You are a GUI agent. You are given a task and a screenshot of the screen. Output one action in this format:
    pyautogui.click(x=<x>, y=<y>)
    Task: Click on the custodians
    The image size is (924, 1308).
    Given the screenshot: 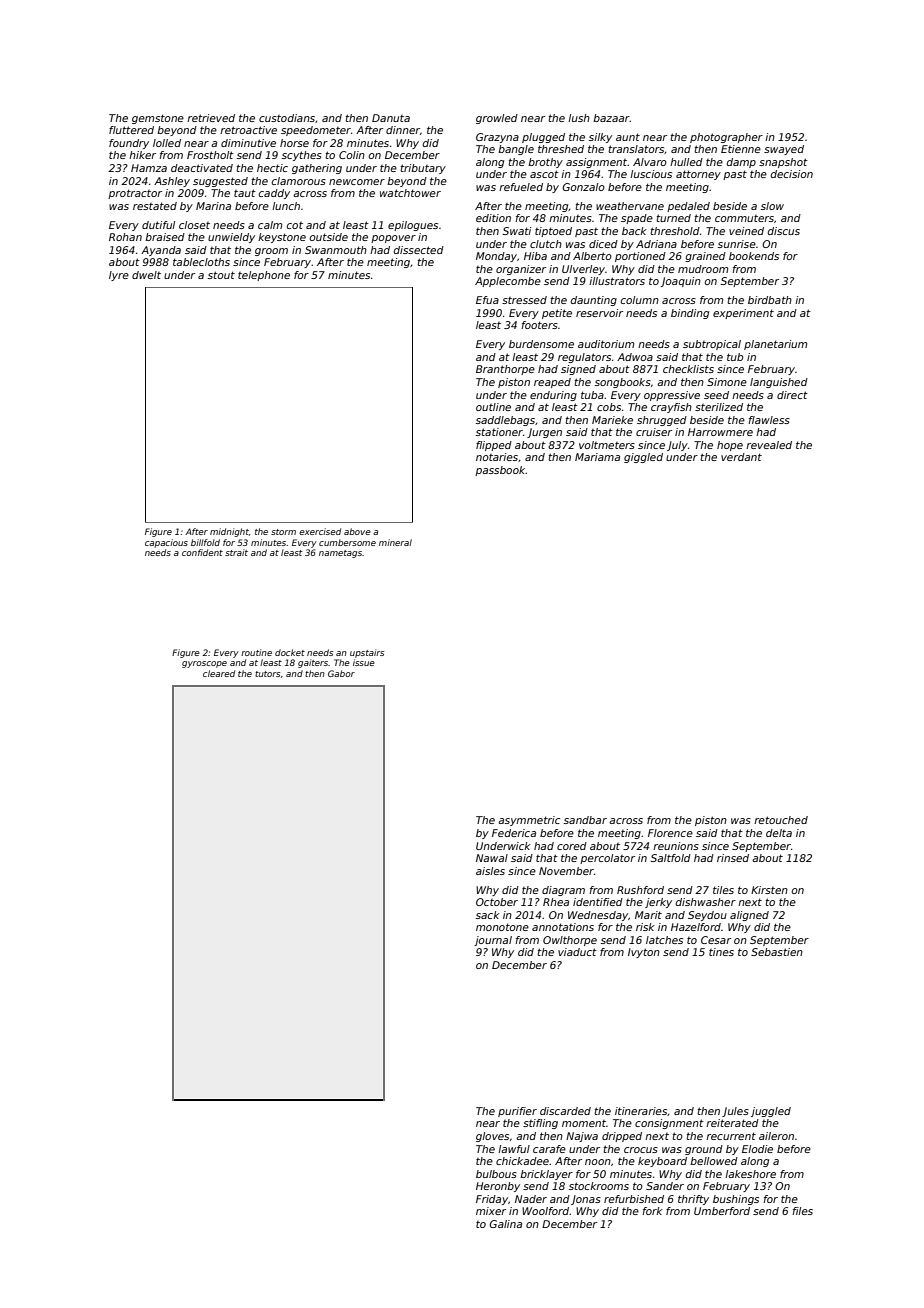 What is the action you would take?
    pyautogui.click(x=287, y=118)
